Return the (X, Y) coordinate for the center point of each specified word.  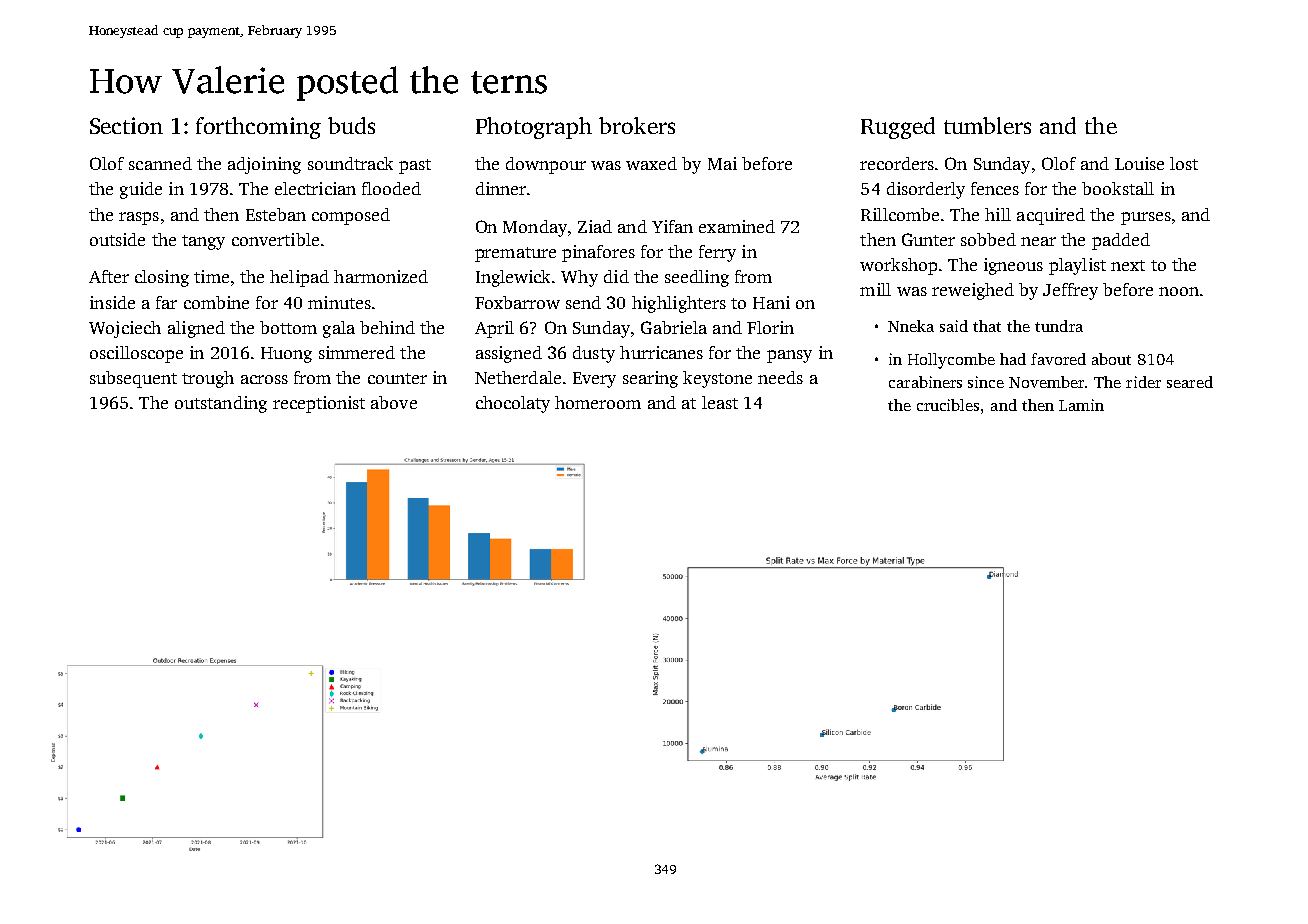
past (415, 166)
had (1013, 359)
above (394, 402)
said (954, 326)
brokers (637, 125)
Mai (722, 163)
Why (579, 278)
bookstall (1118, 188)
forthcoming (258, 128)
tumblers (987, 125)
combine (216, 302)
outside (117, 239)
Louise (1139, 163)
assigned (509, 354)
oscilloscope (136, 354)
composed (351, 216)
